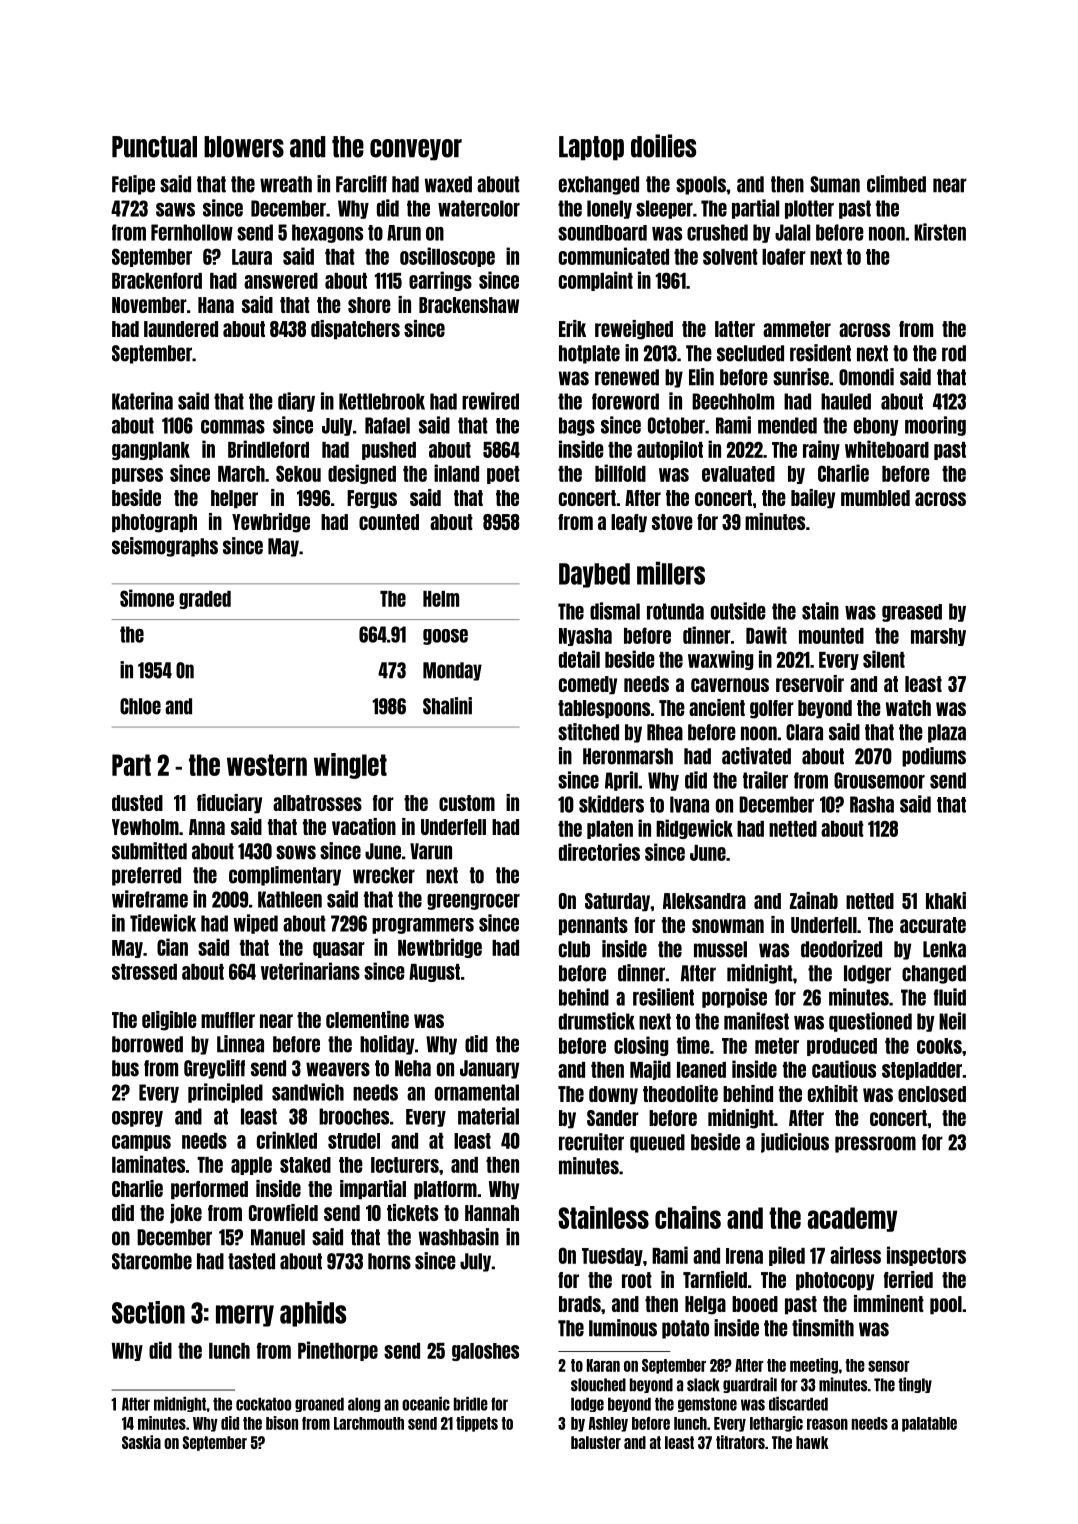 The image size is (1078, 1524). Describe the element at coordinates (820, 353) in the page. I see `resident` at that location.
